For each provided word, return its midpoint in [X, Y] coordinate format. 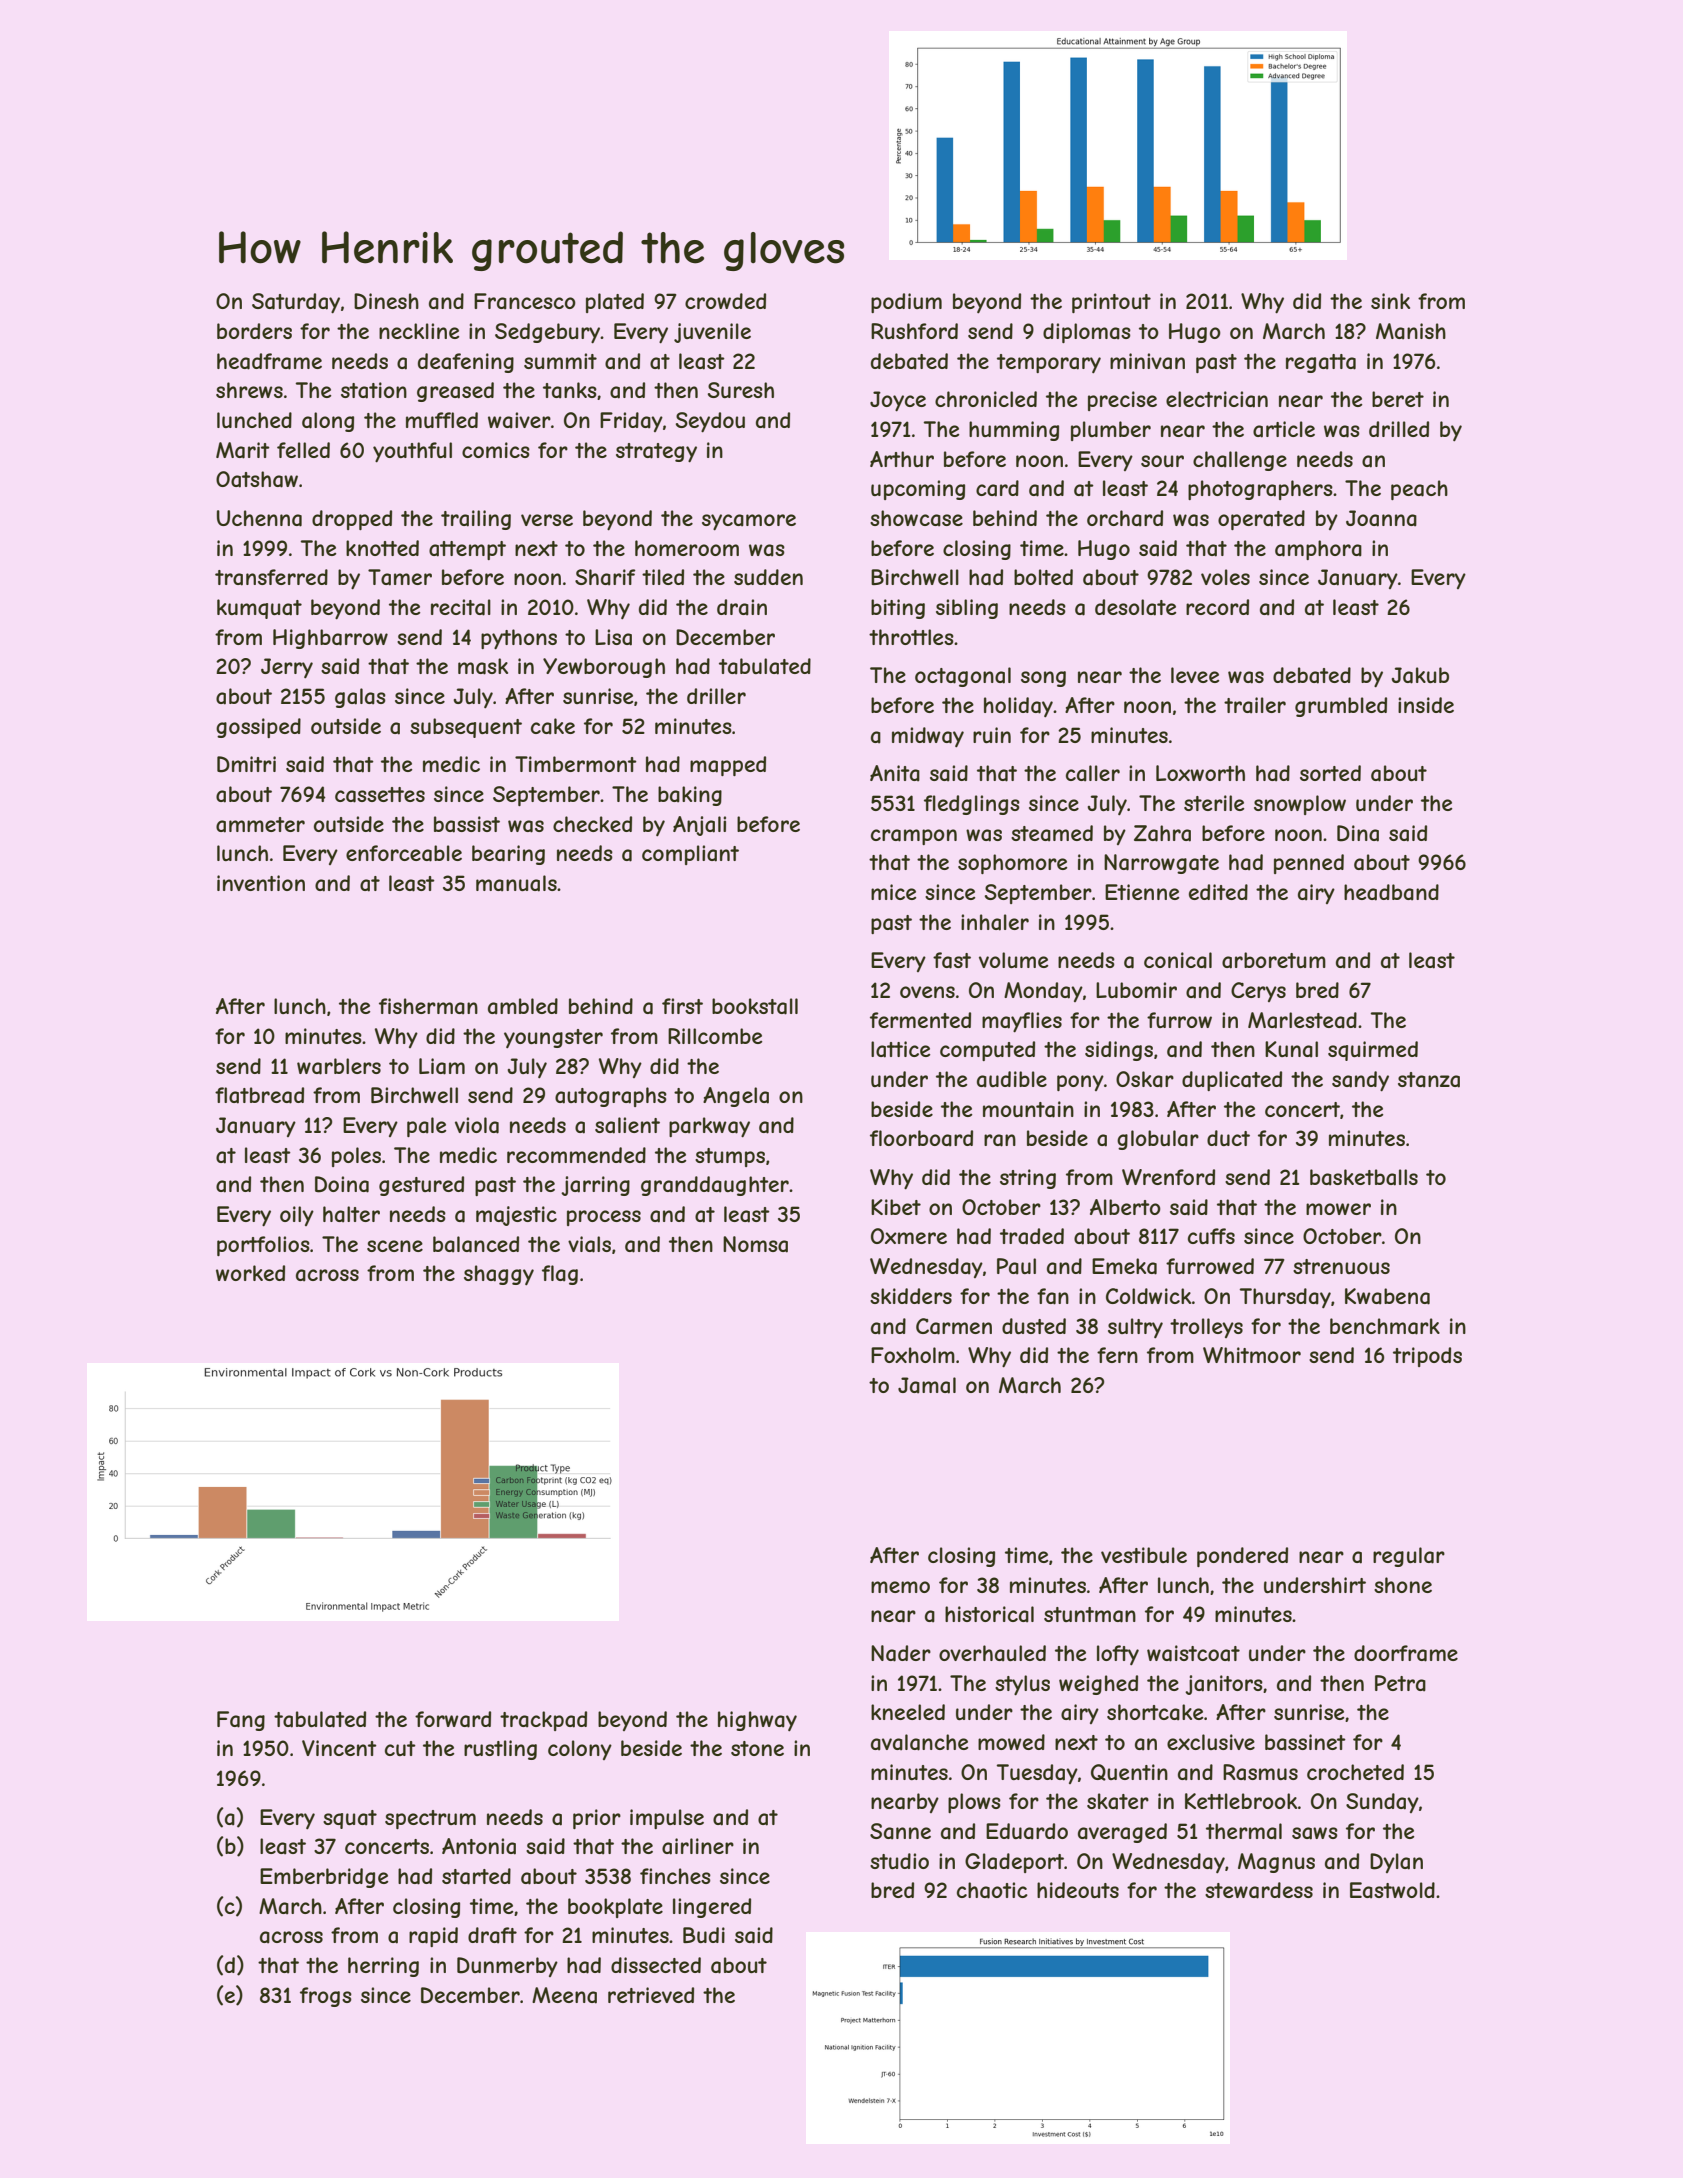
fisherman [428, 1006]
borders [254, 331]
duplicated [1232, 1081]
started [476, 1876]
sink [1390, 301]
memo [900, 1587]
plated [615, 303]
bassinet [1305, 1742]
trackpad [543, 1721]
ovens [927, 992]
